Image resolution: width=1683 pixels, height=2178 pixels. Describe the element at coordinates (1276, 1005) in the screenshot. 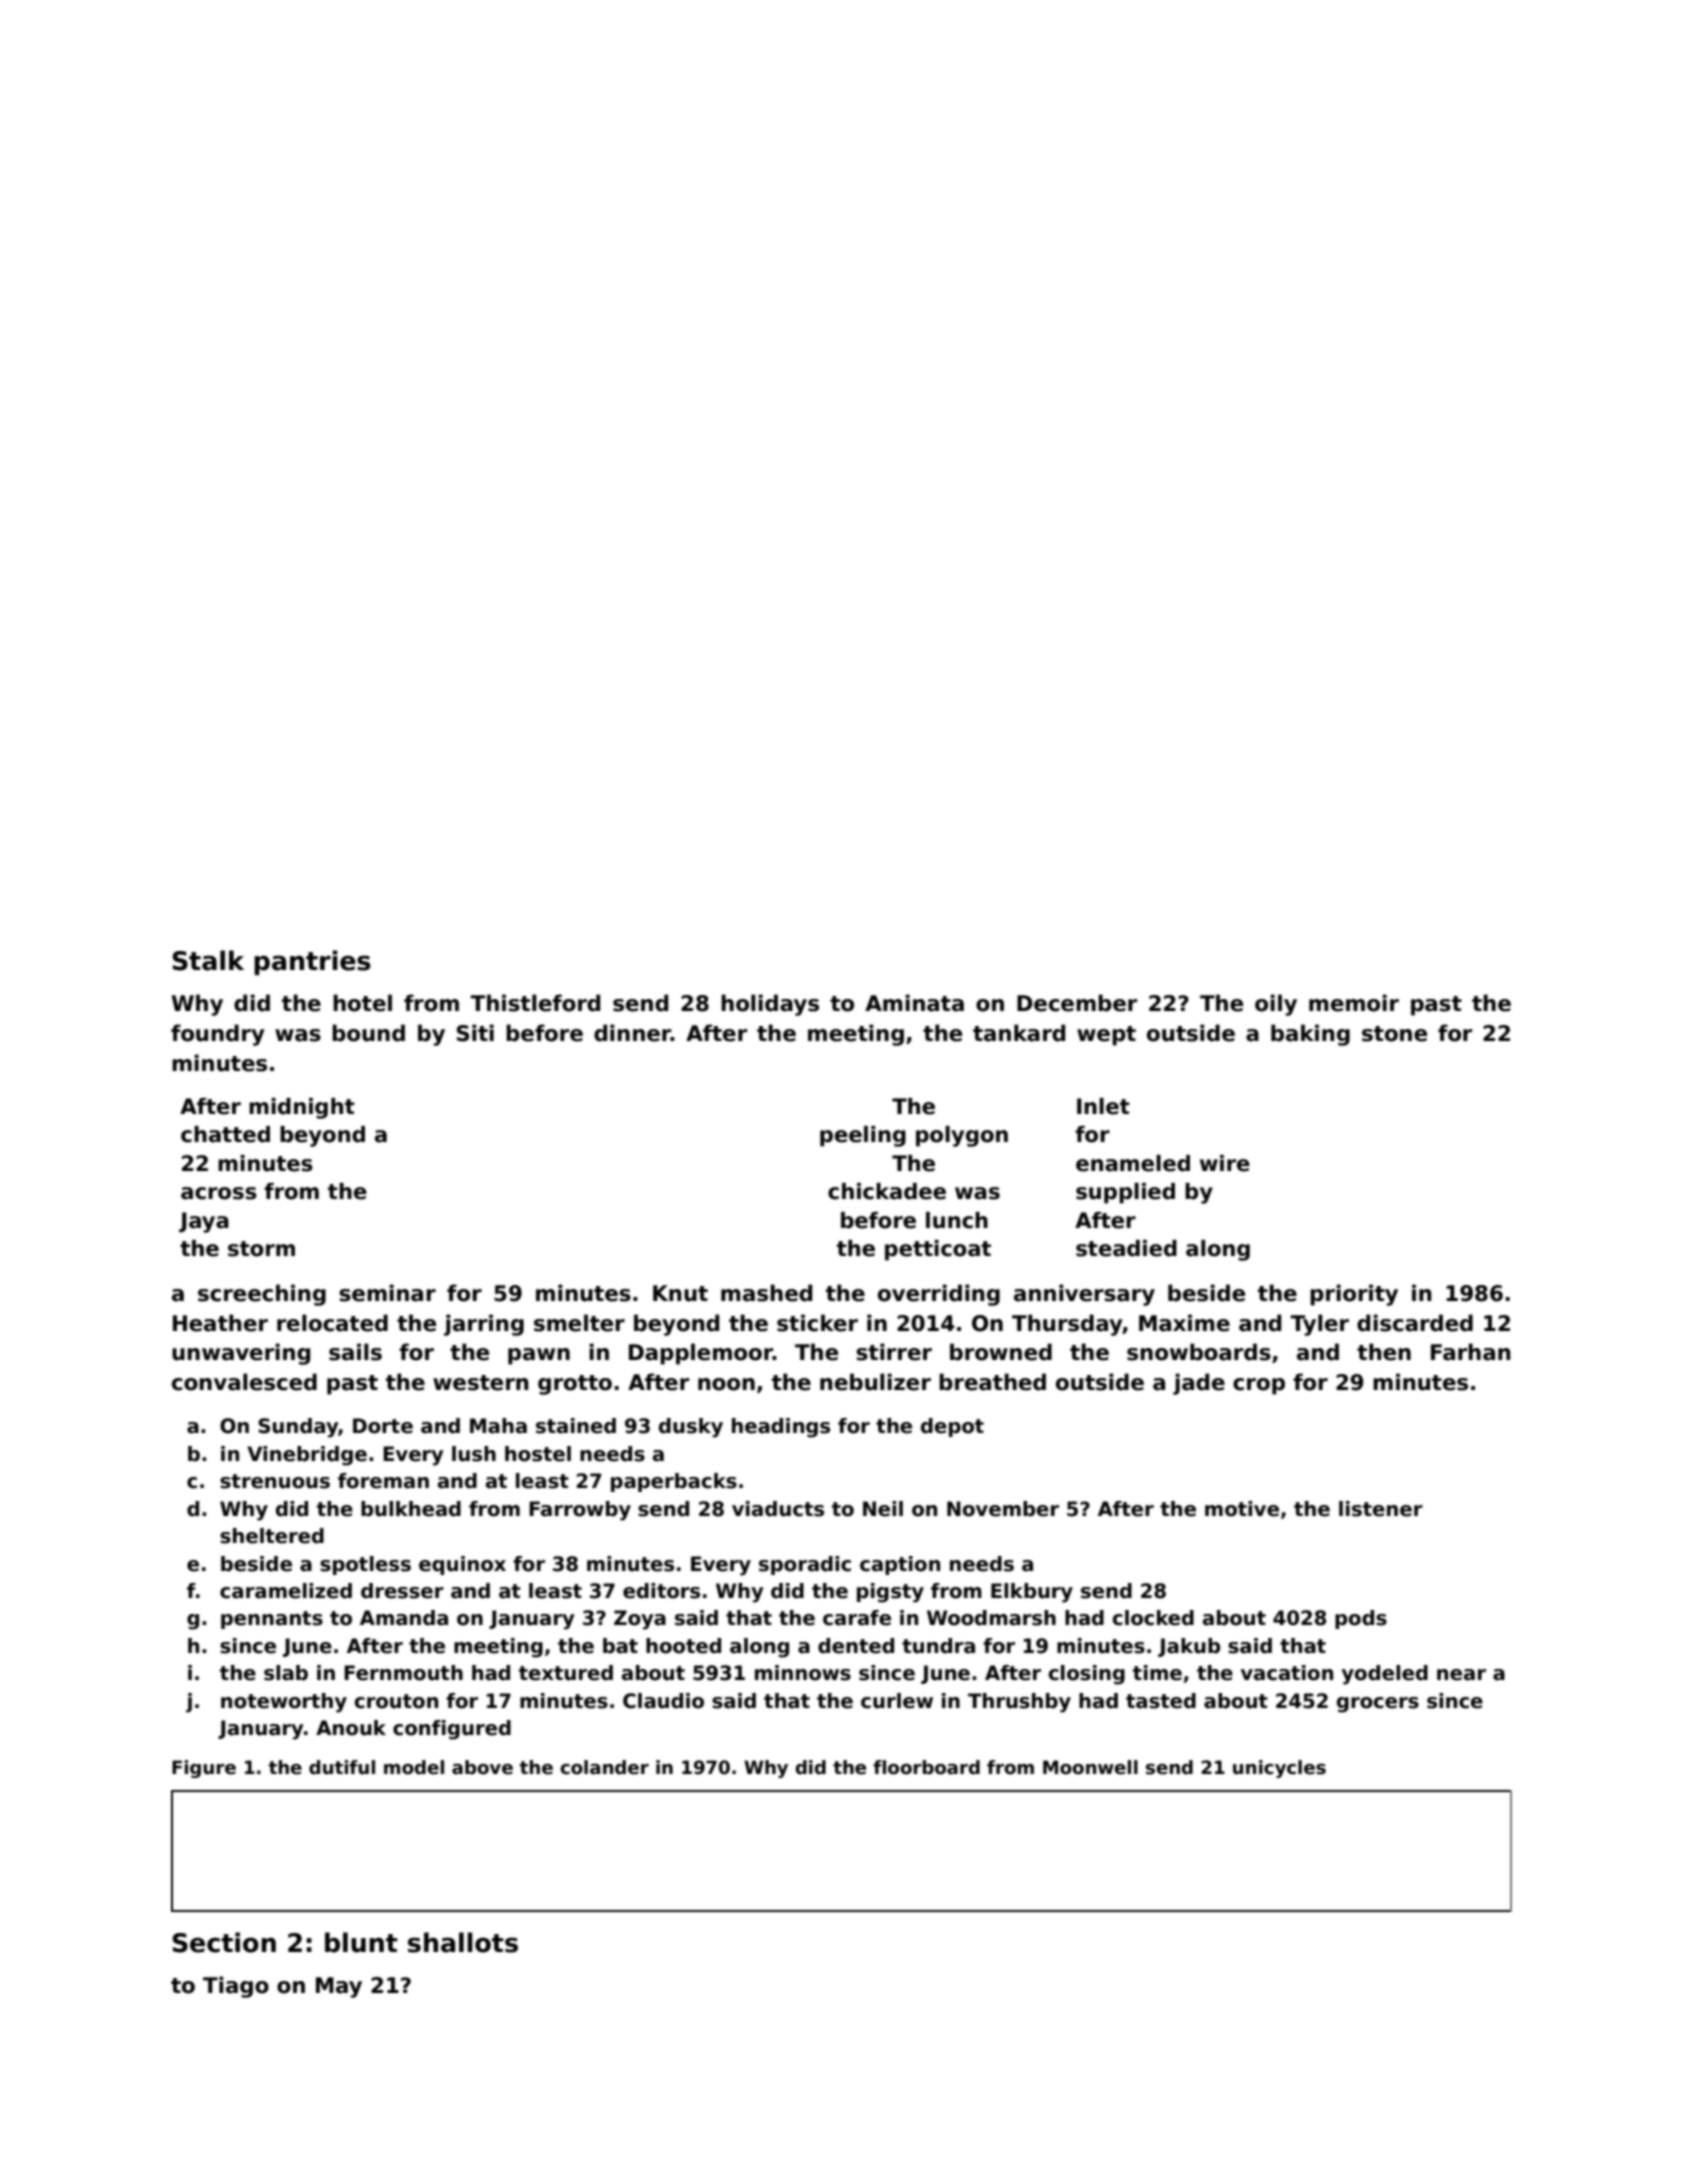

I see `oily` at that location.
